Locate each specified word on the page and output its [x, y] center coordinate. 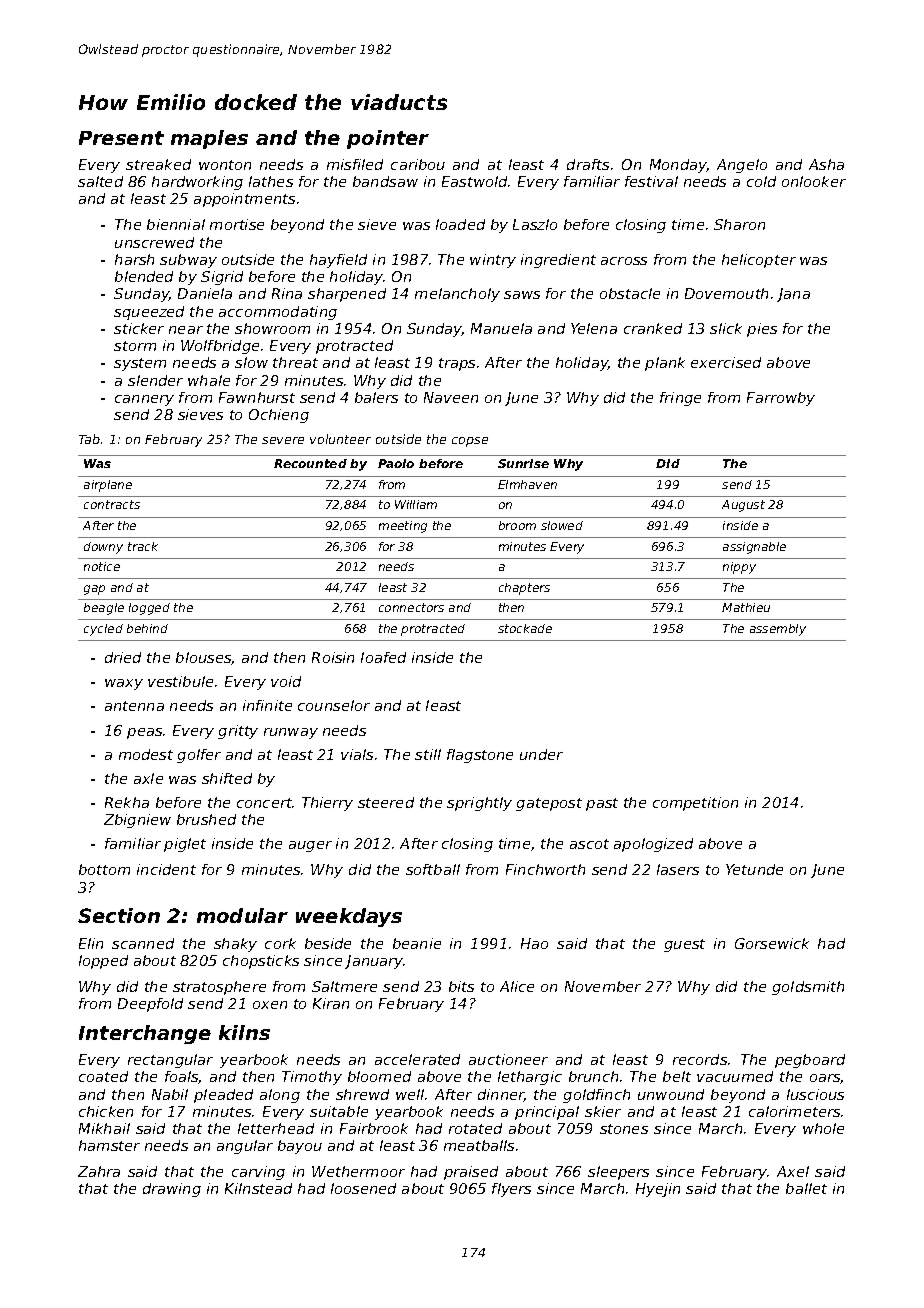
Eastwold [474, 181]
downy [103, 548]
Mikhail [104, 1128]
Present [121, 138]
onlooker [814, 181]
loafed [383, 657]
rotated [475, 1128]
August [743, 506]
